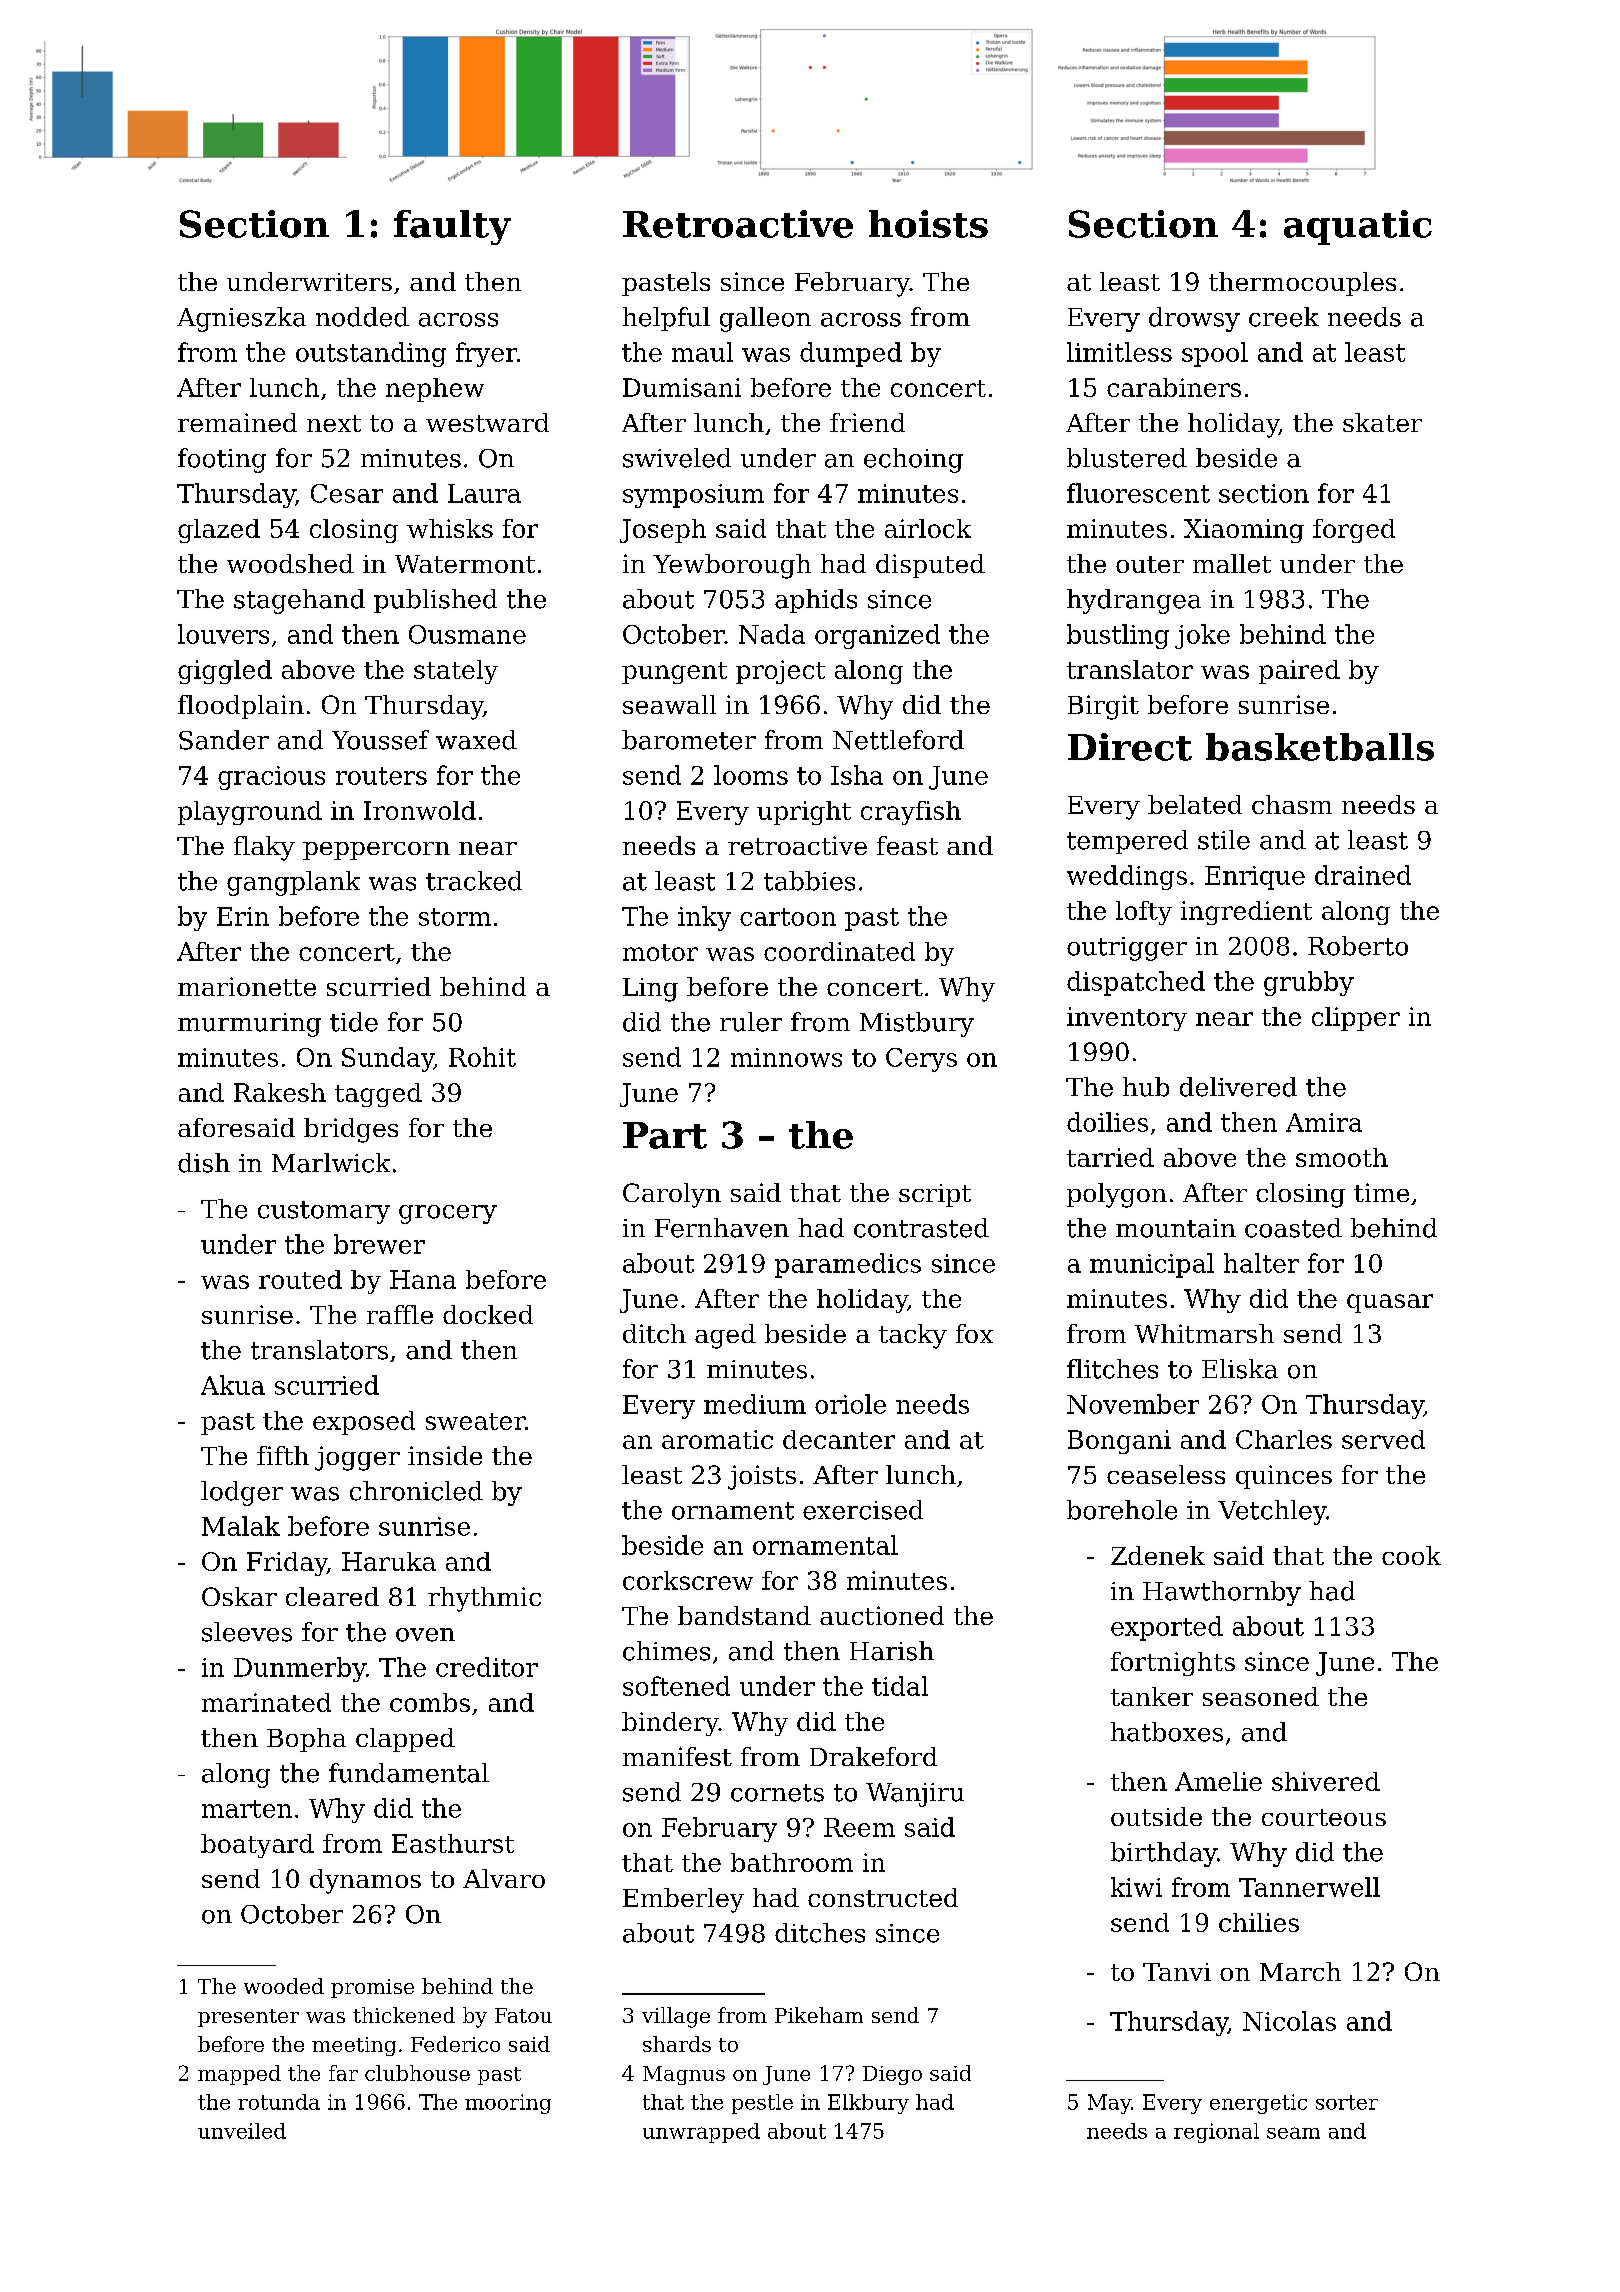 This screenshot has width=1620, height=2292. Describe the element at coordinates (722, 1228) in the screenshot. I see `Fernhaven` at that location.
